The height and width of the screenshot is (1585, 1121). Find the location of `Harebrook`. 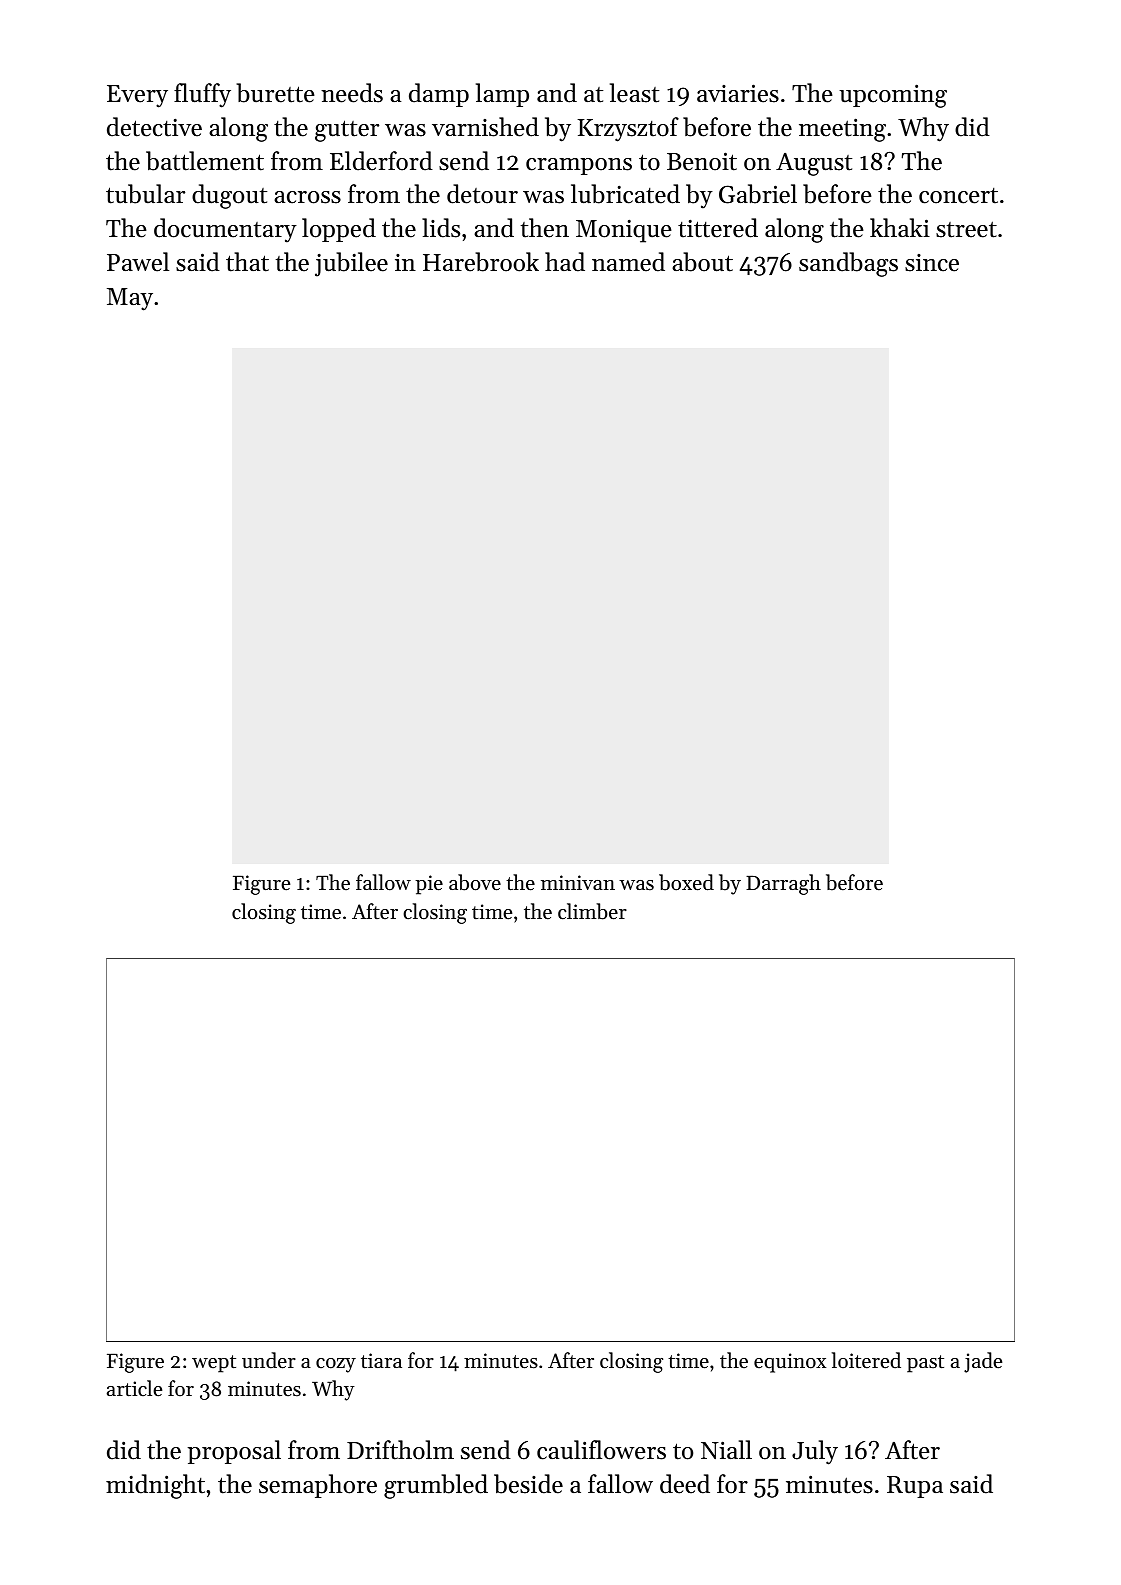

Harebrook is located at coordinates (481, 262).
